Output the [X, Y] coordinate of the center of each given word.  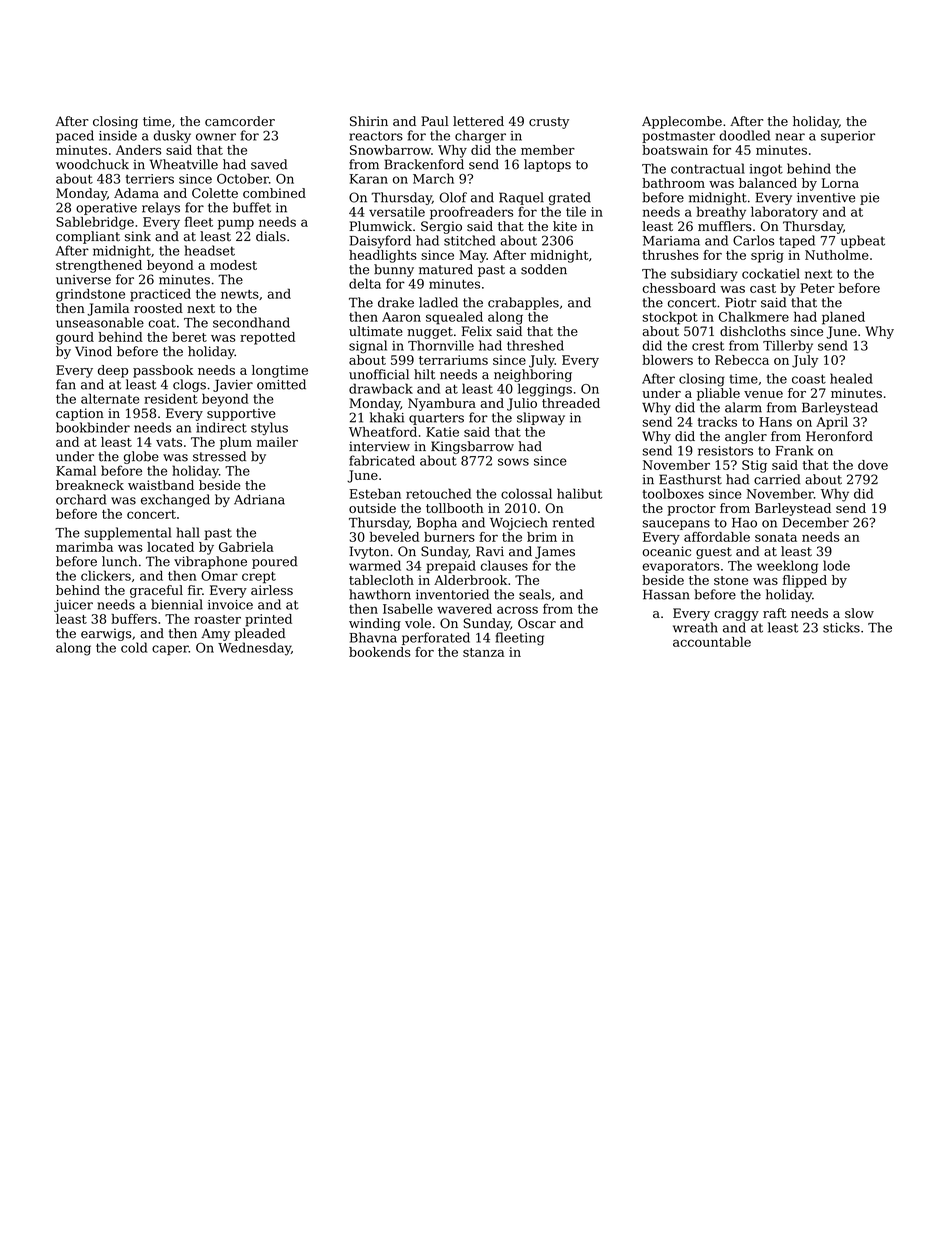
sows [513, 462]
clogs [189, 385]
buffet [252, 207]
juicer [73, 606]
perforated [436, 638]
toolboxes [673, 493]
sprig [767, 256]
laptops [547, 165]
